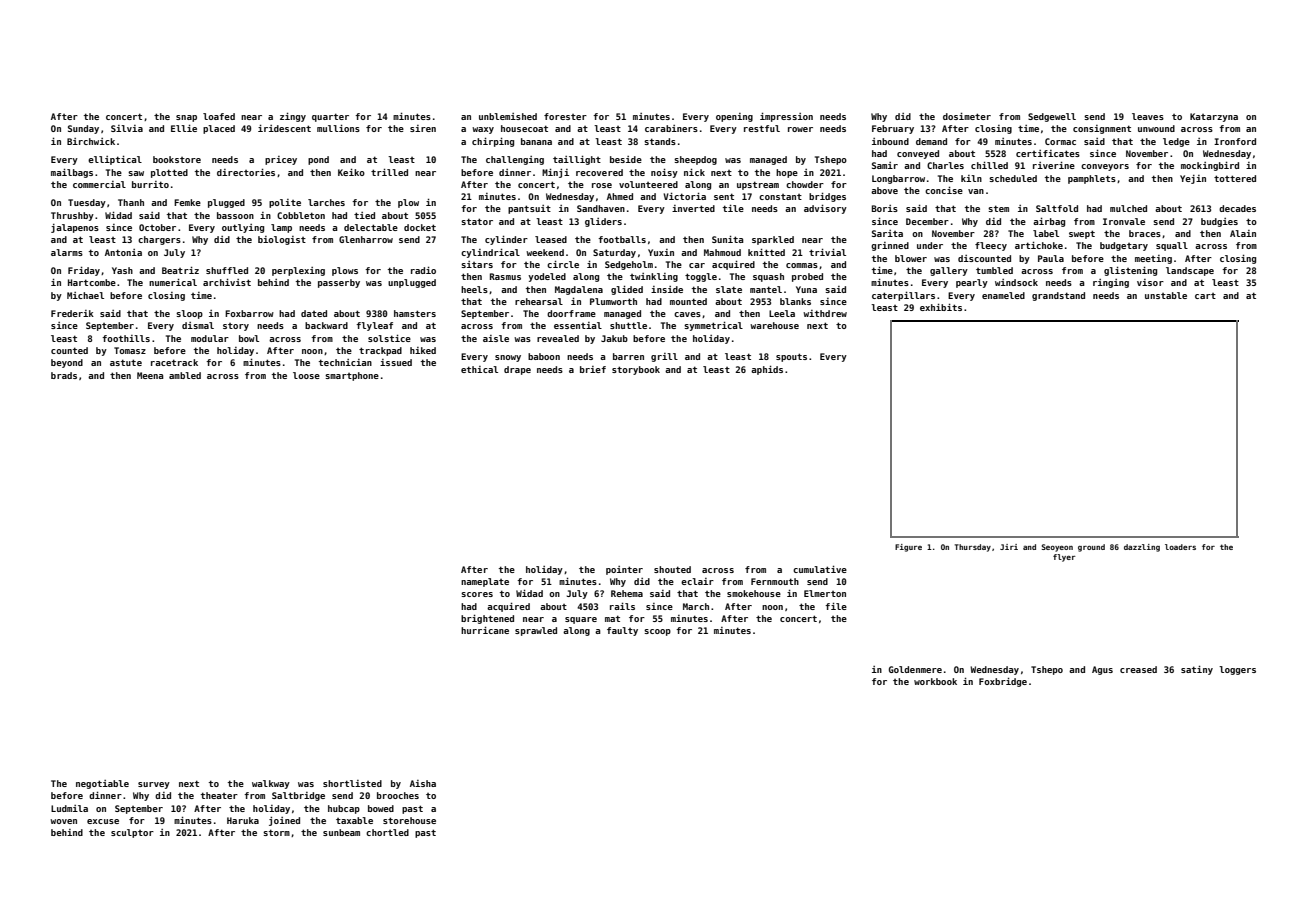 The height and width of the document is (924, 1308). What do you see at coordinates (72, 173) in the document?
I see `mailbags` at bounding box center [72, 173].
